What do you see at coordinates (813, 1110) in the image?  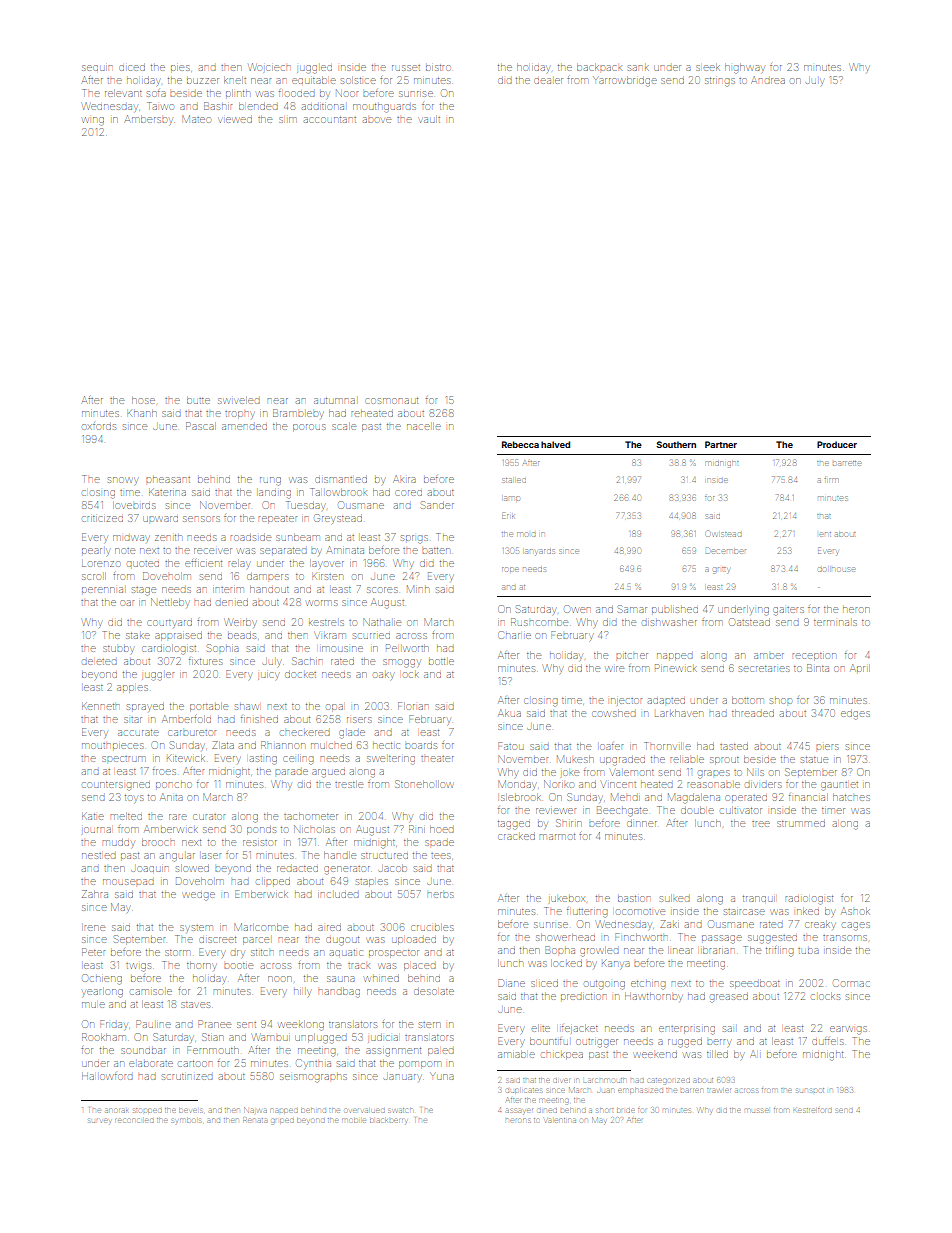 I see `Kestrelford` at bounding box center [813, 1110].
